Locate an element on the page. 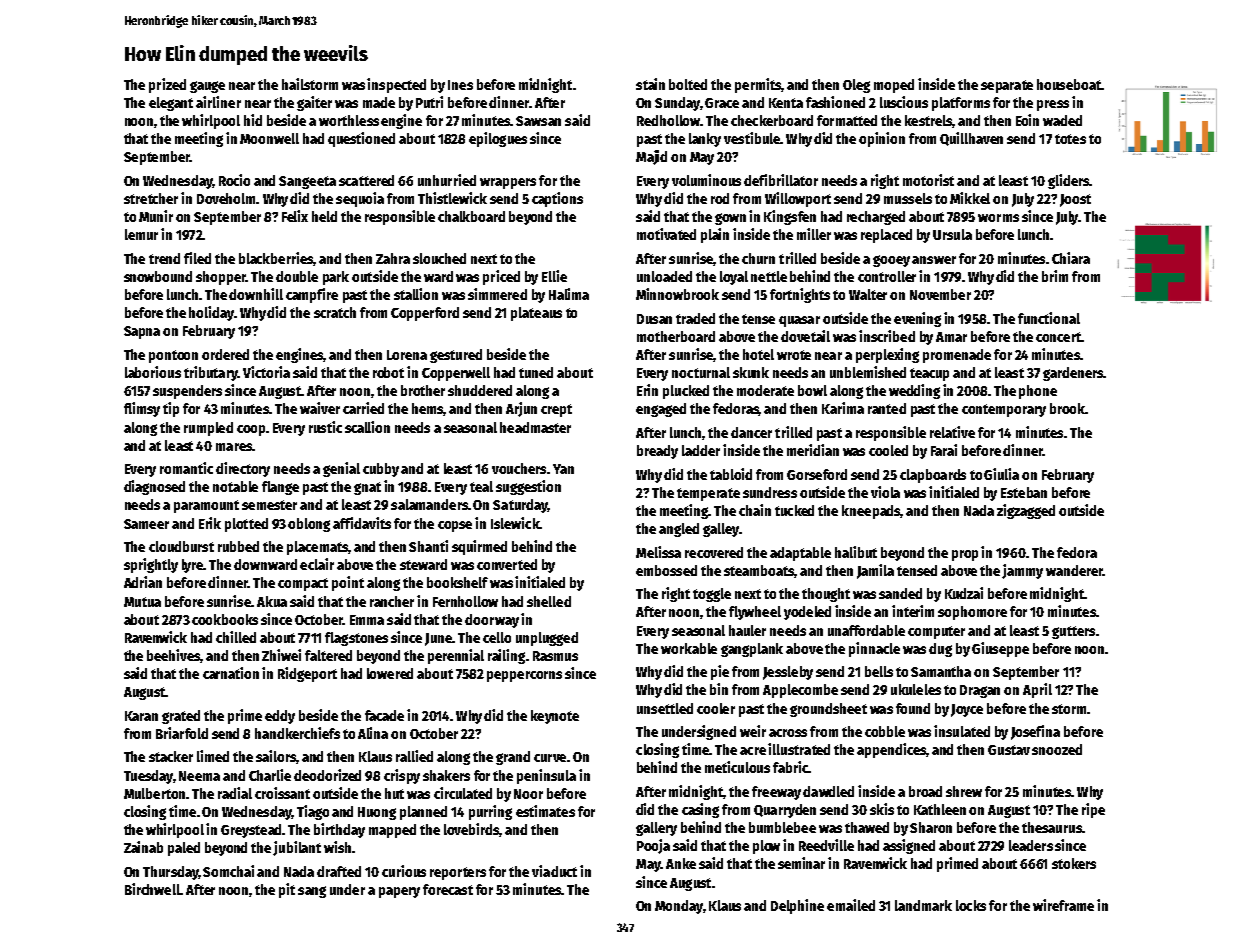 The image size is (1233, 952). papery is located at coordinates (399, 892).
